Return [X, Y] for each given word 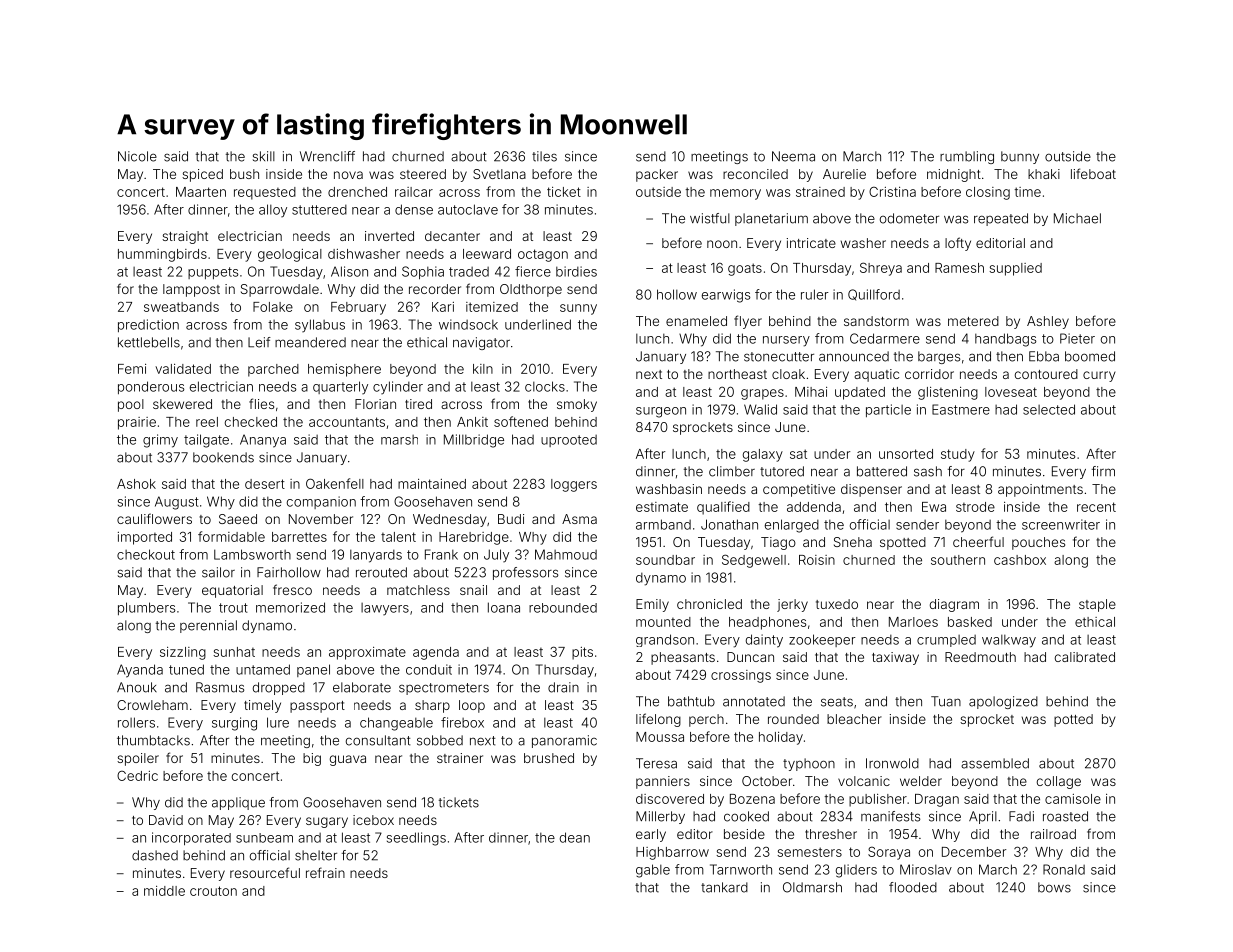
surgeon [661, 412]
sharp [432, 706]
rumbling [967, 157]
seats [837, 702]
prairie [137, 423]
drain [563, 687]
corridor [929, 374]
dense [414, 209]
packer [657, 175]
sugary [327, 822]
